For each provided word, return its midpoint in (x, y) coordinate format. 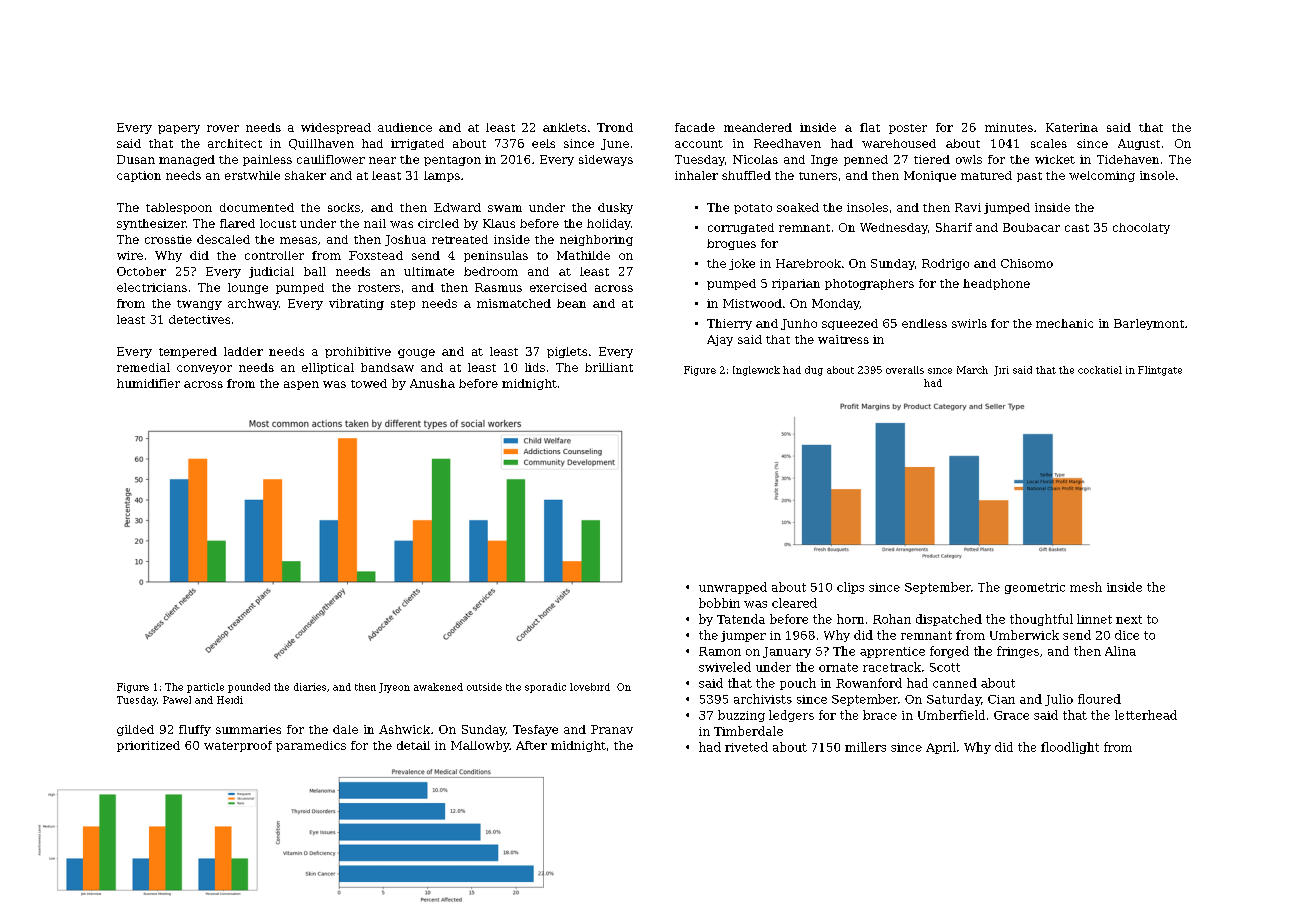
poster (908, 129)
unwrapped (733, 588)
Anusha (432, 383)
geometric (1035, 588)
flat (870, 127)
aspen (301, 385)
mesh (1086, 587)
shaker (305, 175)
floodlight (1070, 748)
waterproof (238, 746)
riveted (746, 747)
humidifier (148, 383)
